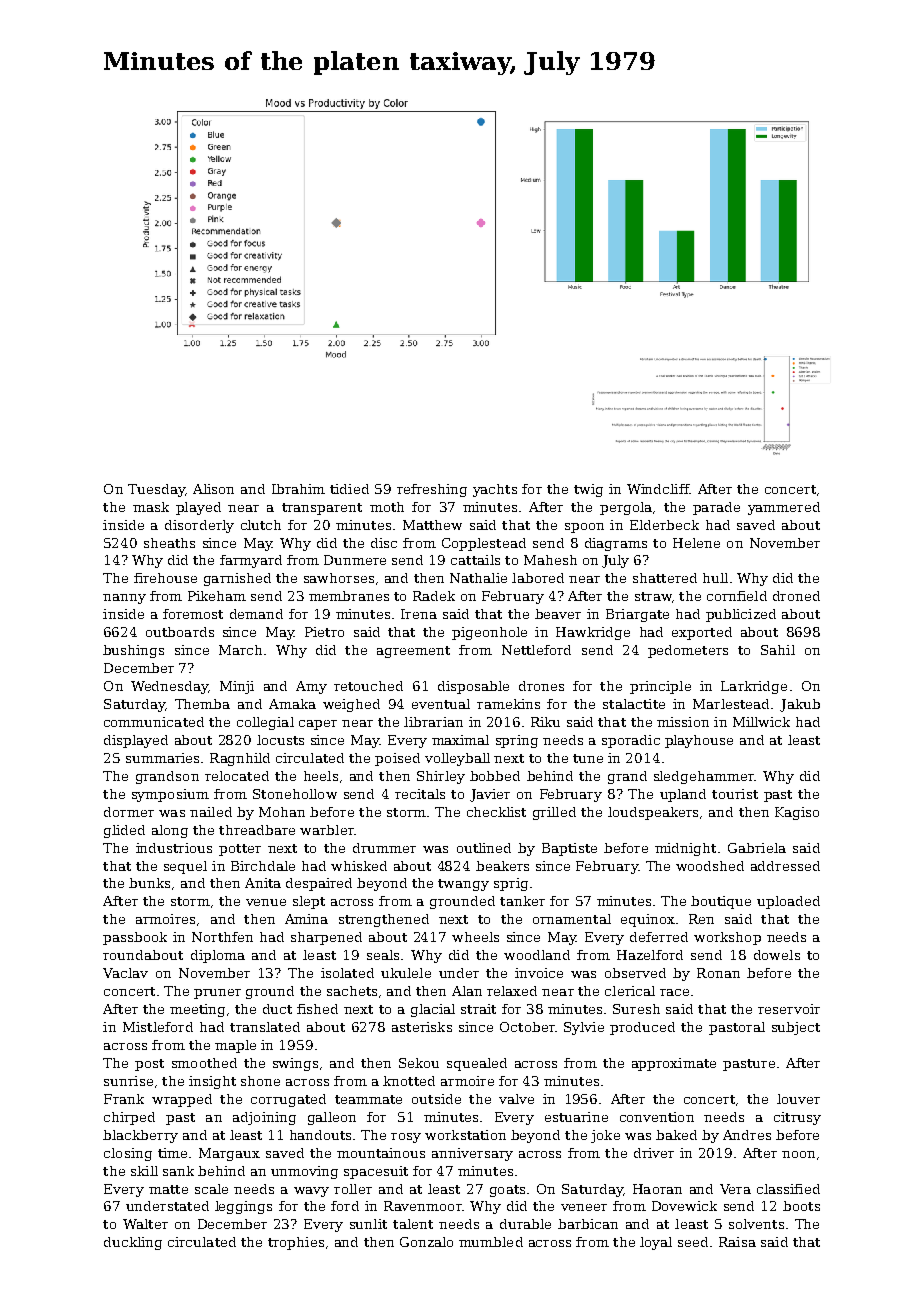 This screenshot has height=1308, width=924. Describe the element at coordinates (572, 919) in the screenshot. I see `ornamental` at that location.
